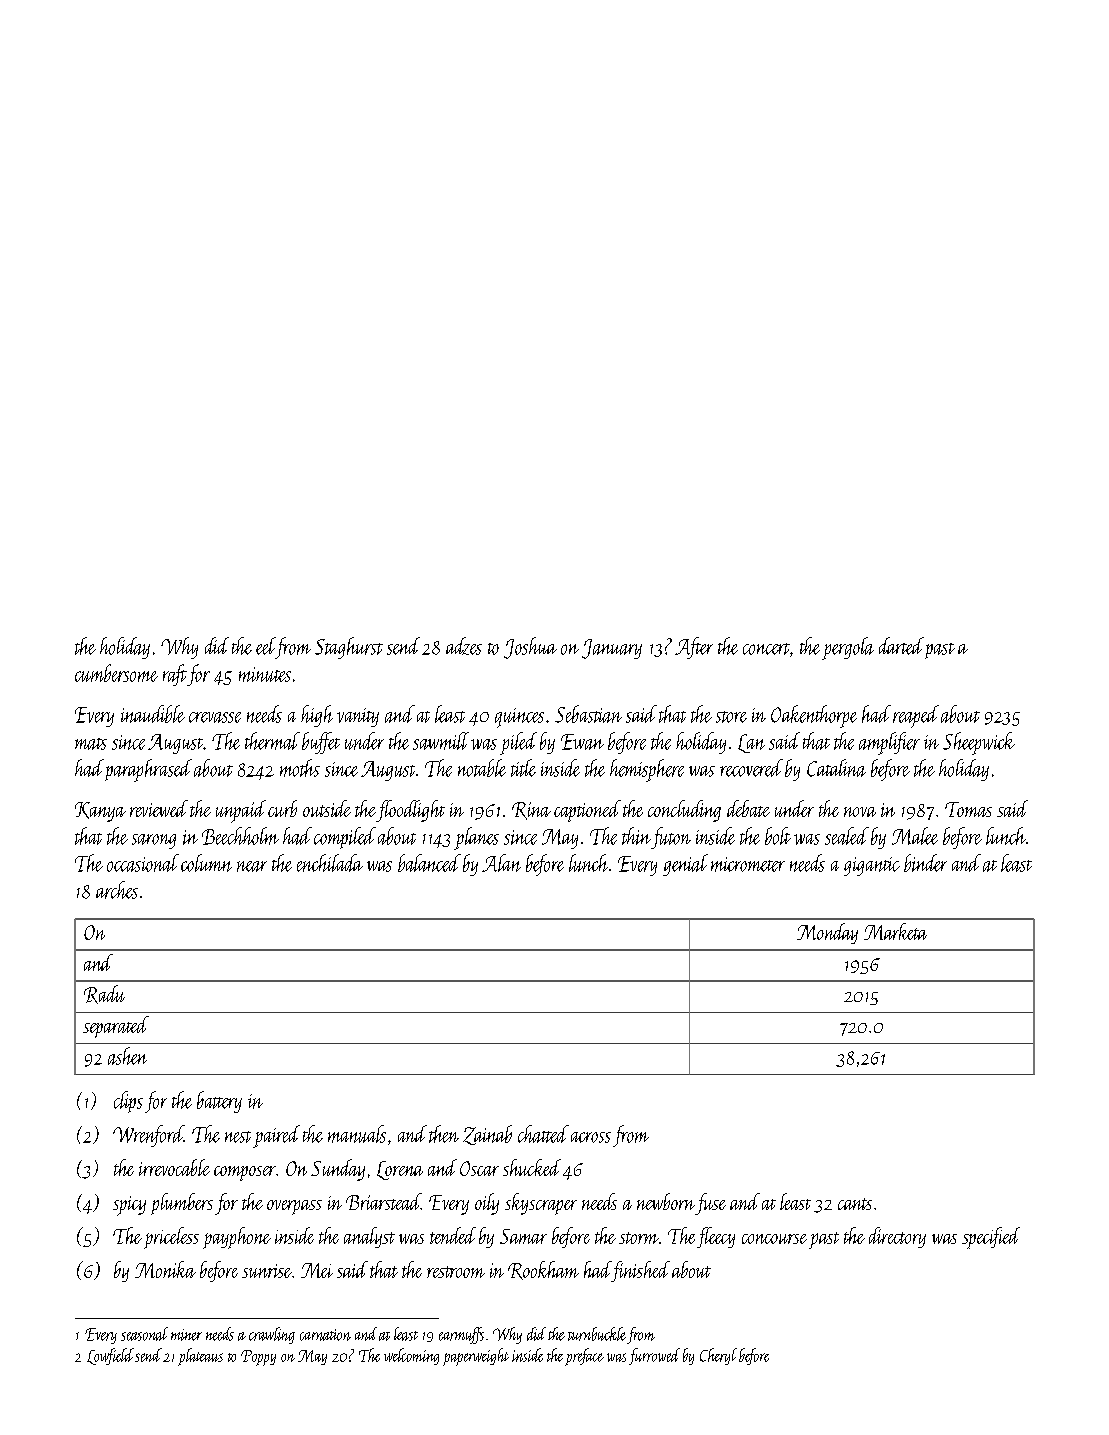 Image resolution: width=1109 pixels, height=1435 pixels. What do you see at coordinates (265, 646) in the page?
I see `eel` at bounding box center [265, 646].
